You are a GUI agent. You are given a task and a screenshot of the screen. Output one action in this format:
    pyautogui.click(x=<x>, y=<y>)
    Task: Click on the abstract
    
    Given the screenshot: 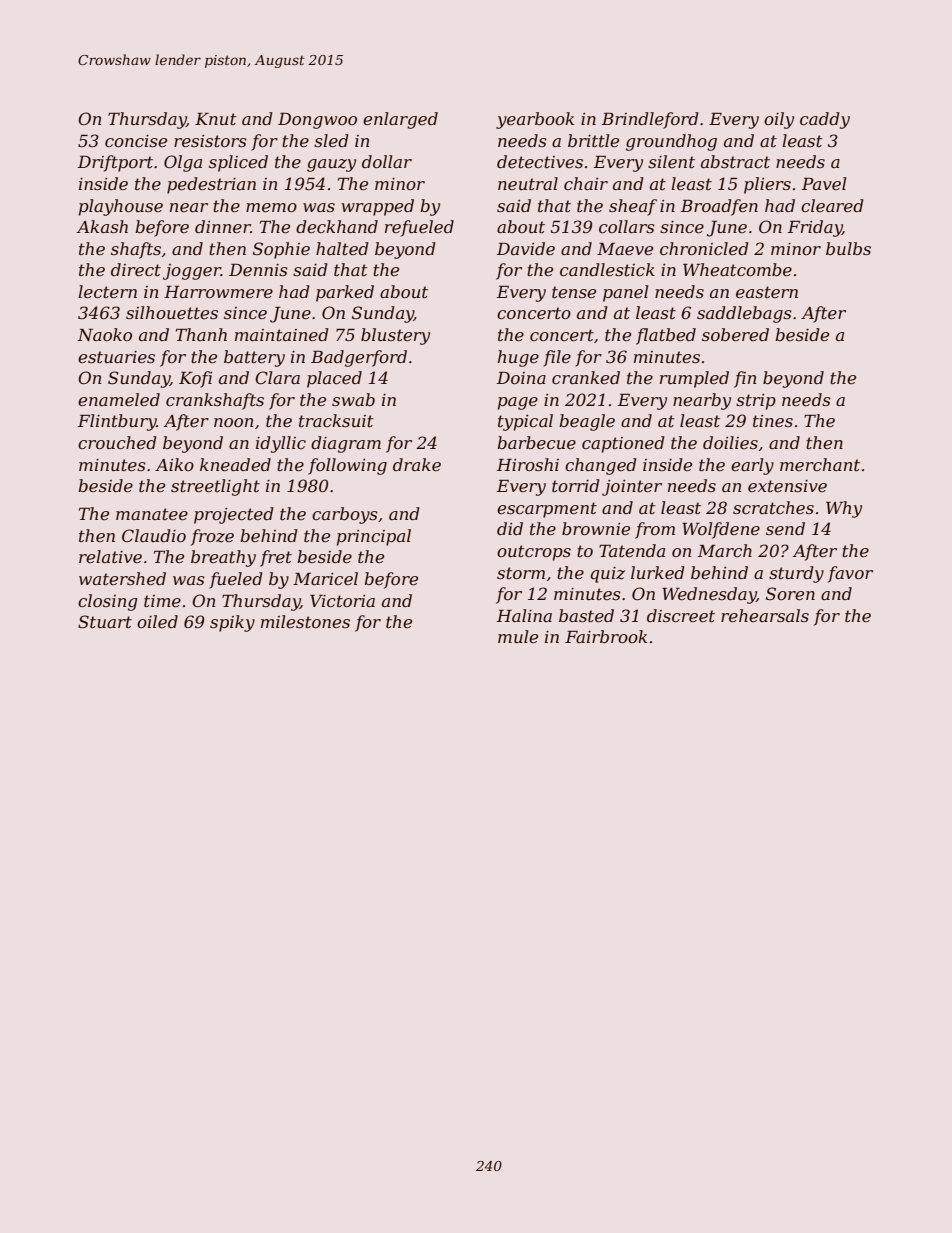 What is the action you would take?
    pyautogui.click(x=735, y=161)
